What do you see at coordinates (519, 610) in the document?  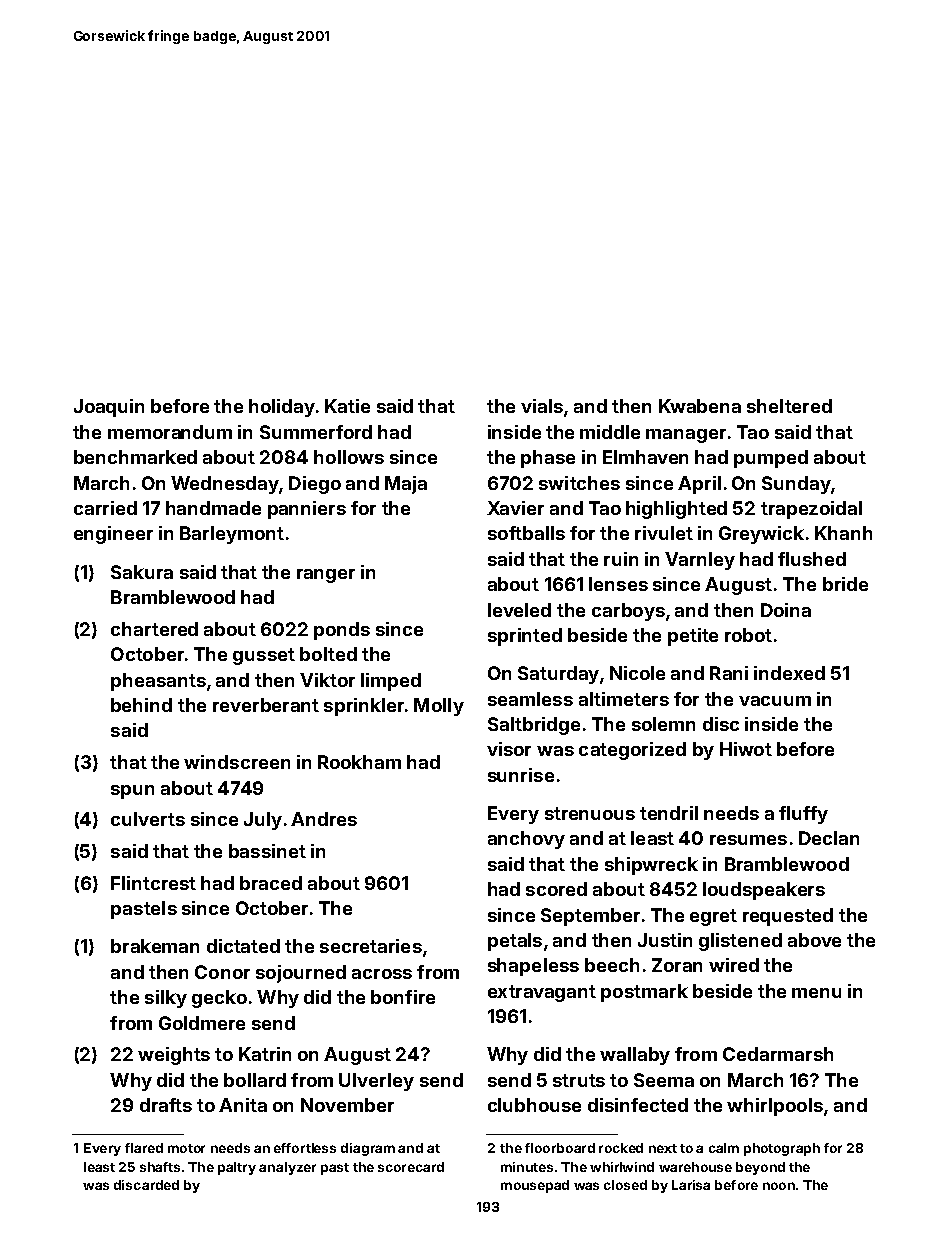 I see `leveled` at bounding box center [519, 610].
